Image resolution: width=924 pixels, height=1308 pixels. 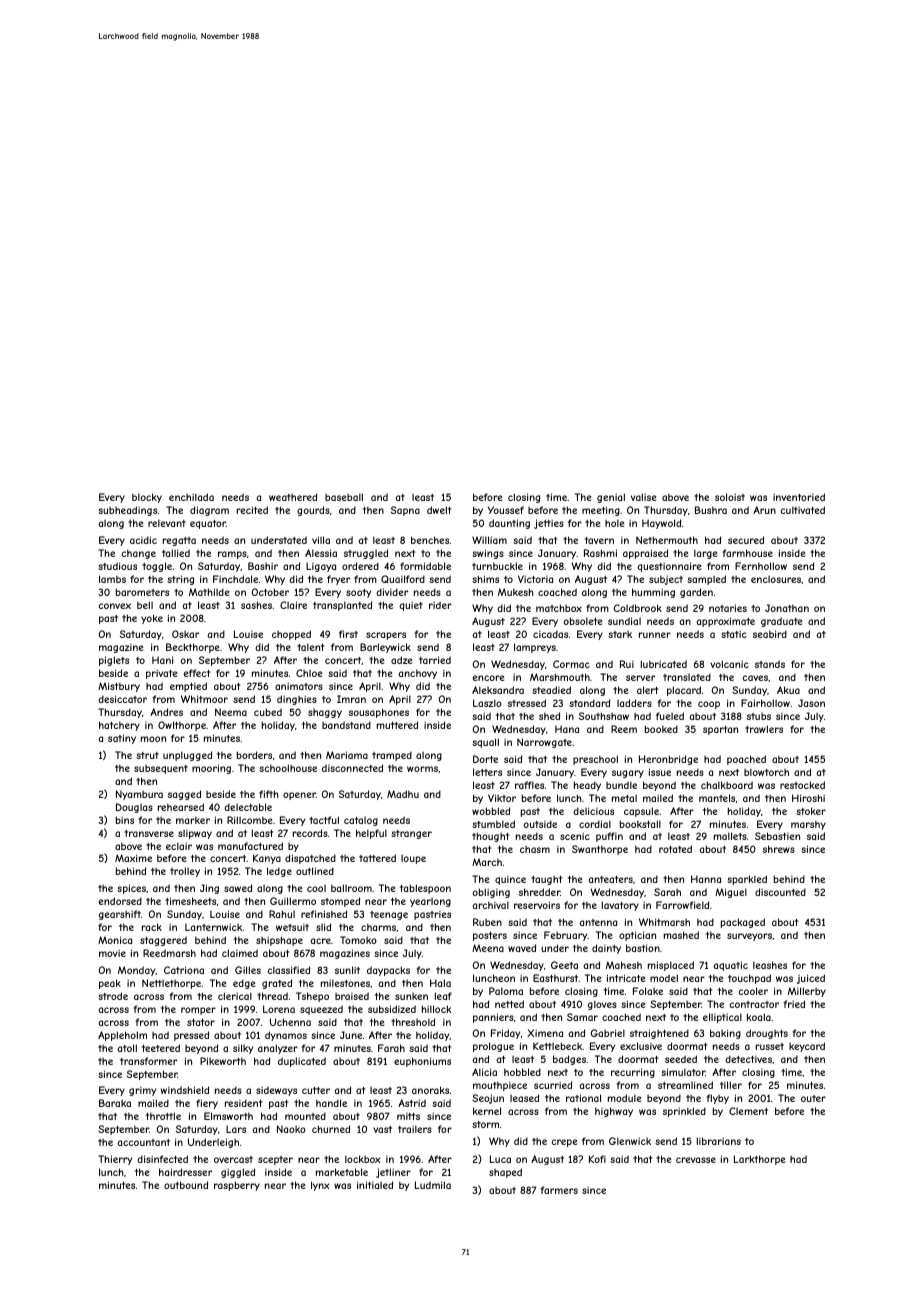 What do you see at coordinates (439, 510) in the screenshot?
I see `dwelt` at bounding box center [439, 510].
